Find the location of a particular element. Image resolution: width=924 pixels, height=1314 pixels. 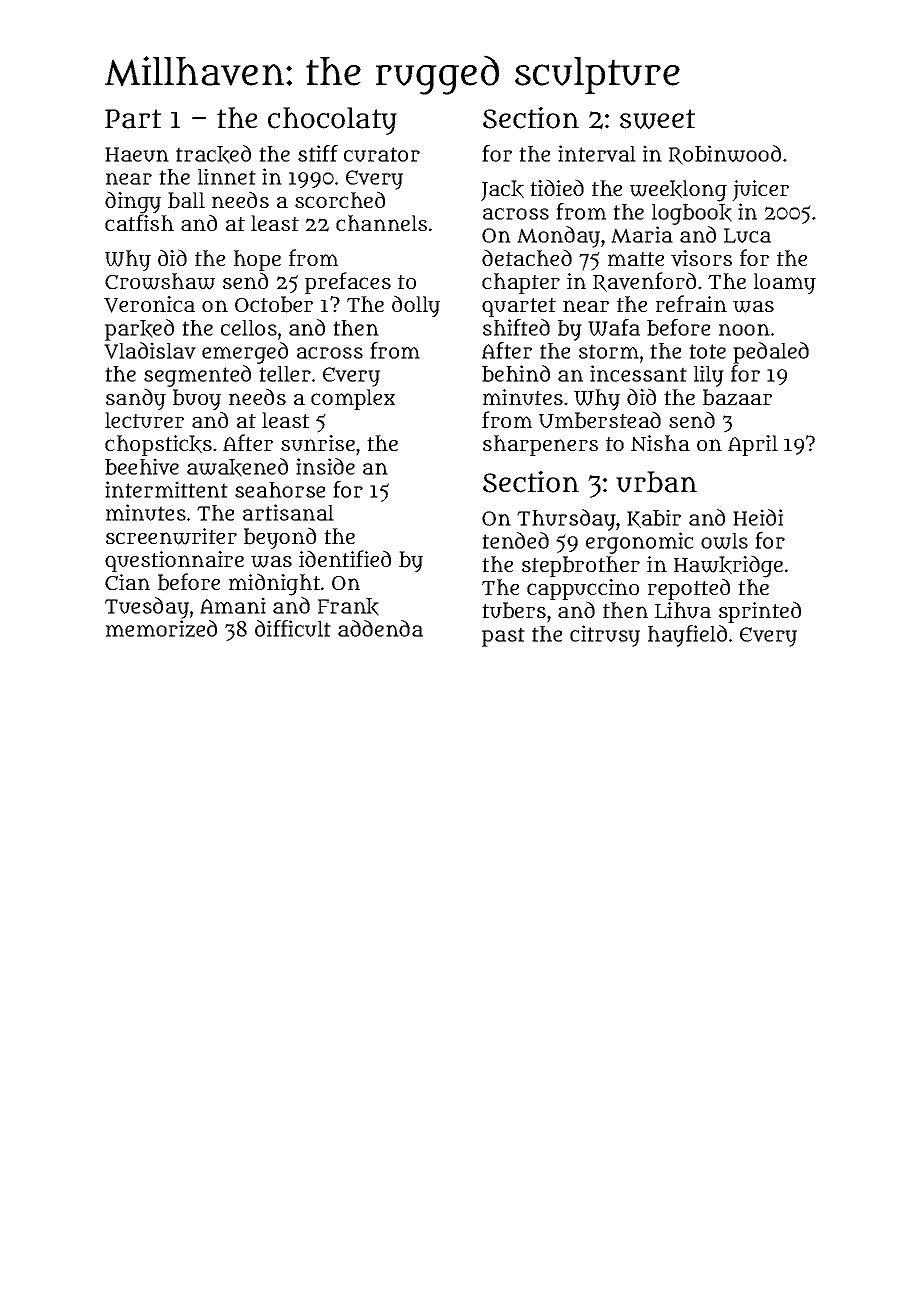

Robinwood is located at coordinates (725, 155).
